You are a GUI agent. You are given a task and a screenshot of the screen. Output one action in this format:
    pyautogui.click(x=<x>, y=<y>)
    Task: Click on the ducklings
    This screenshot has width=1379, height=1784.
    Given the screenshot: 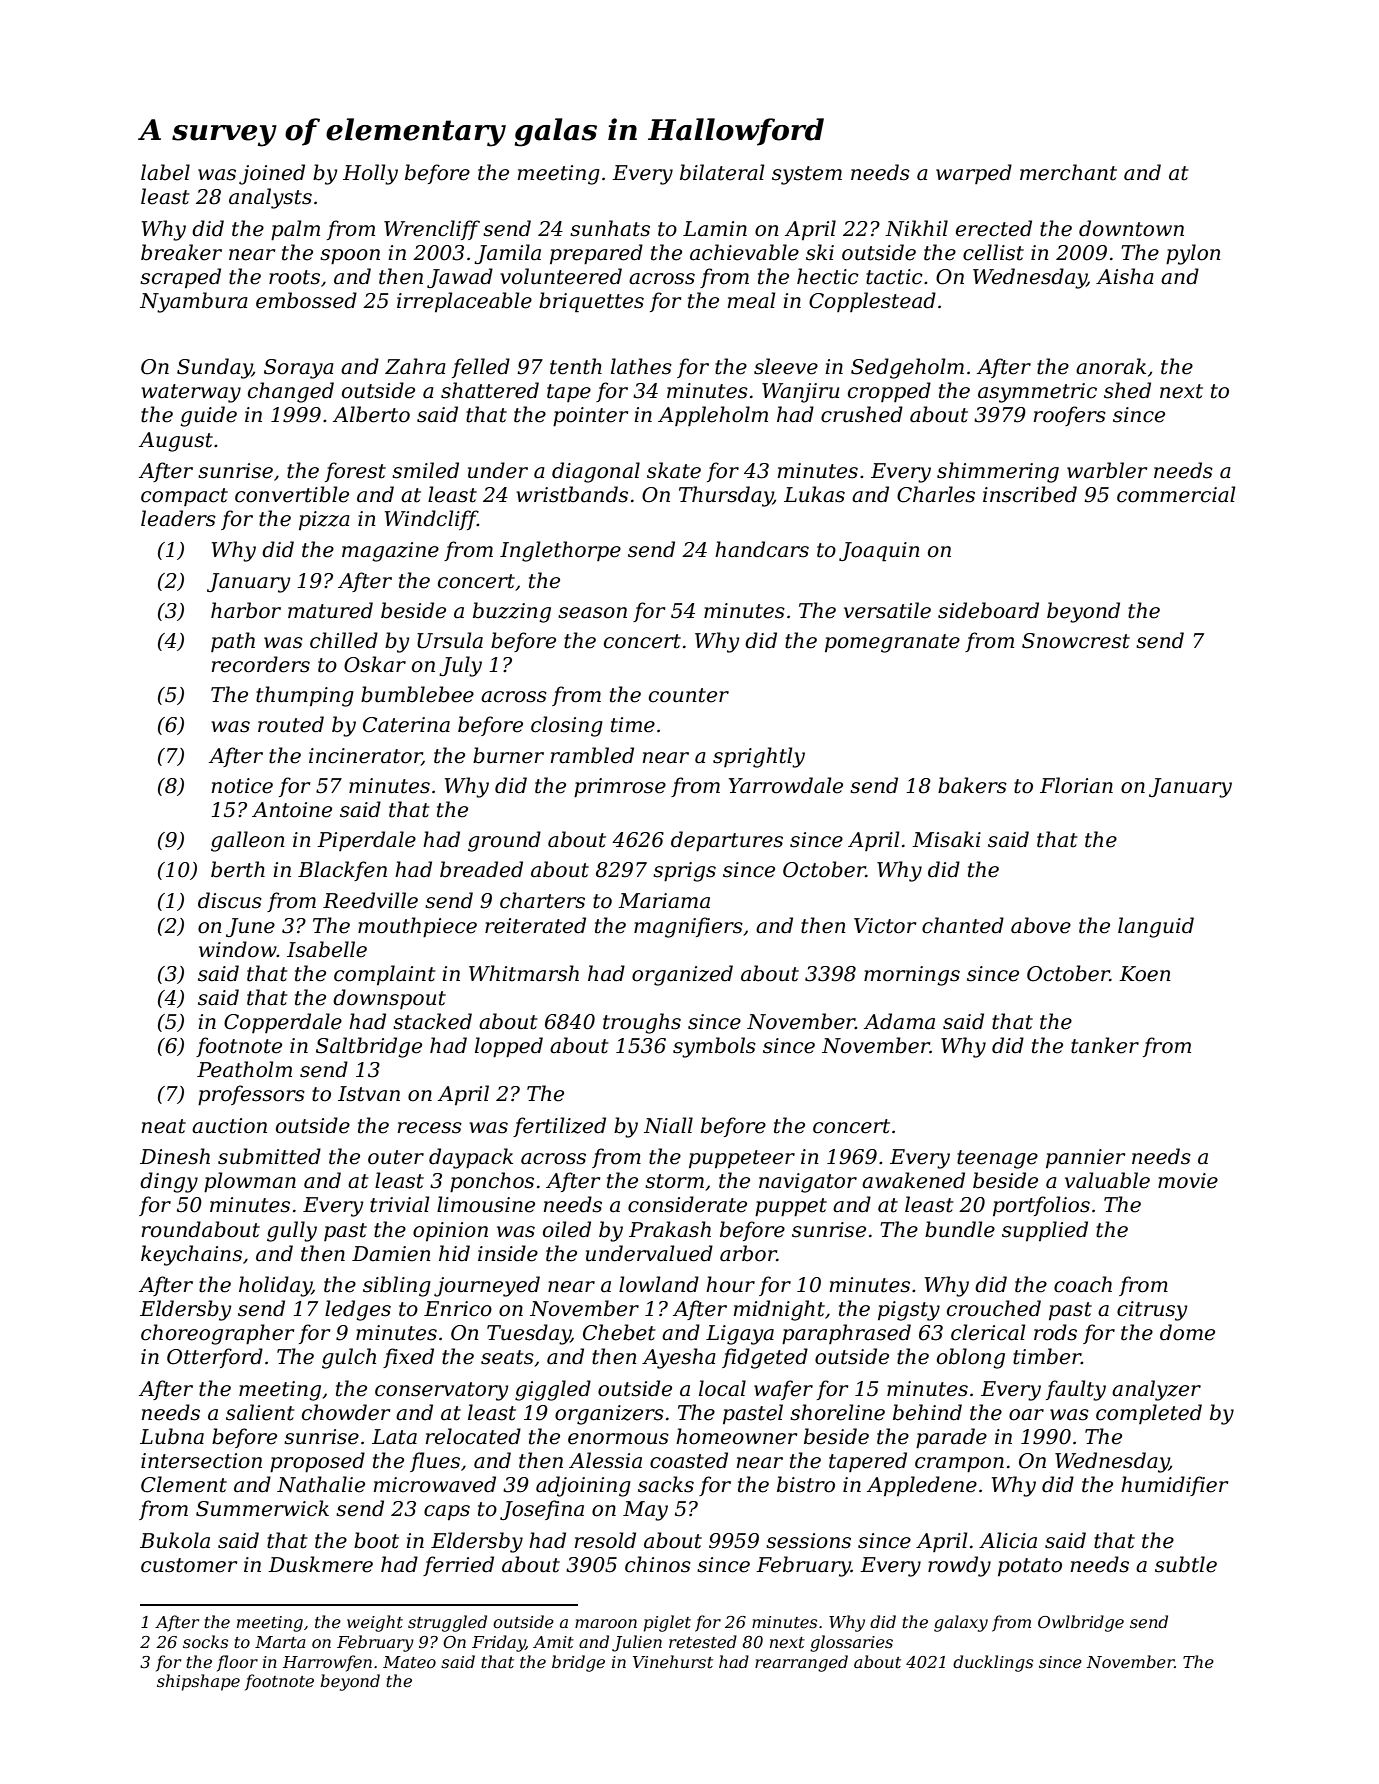 What is the action you would take?
    pyautogui.click(x=993, y=1663)
